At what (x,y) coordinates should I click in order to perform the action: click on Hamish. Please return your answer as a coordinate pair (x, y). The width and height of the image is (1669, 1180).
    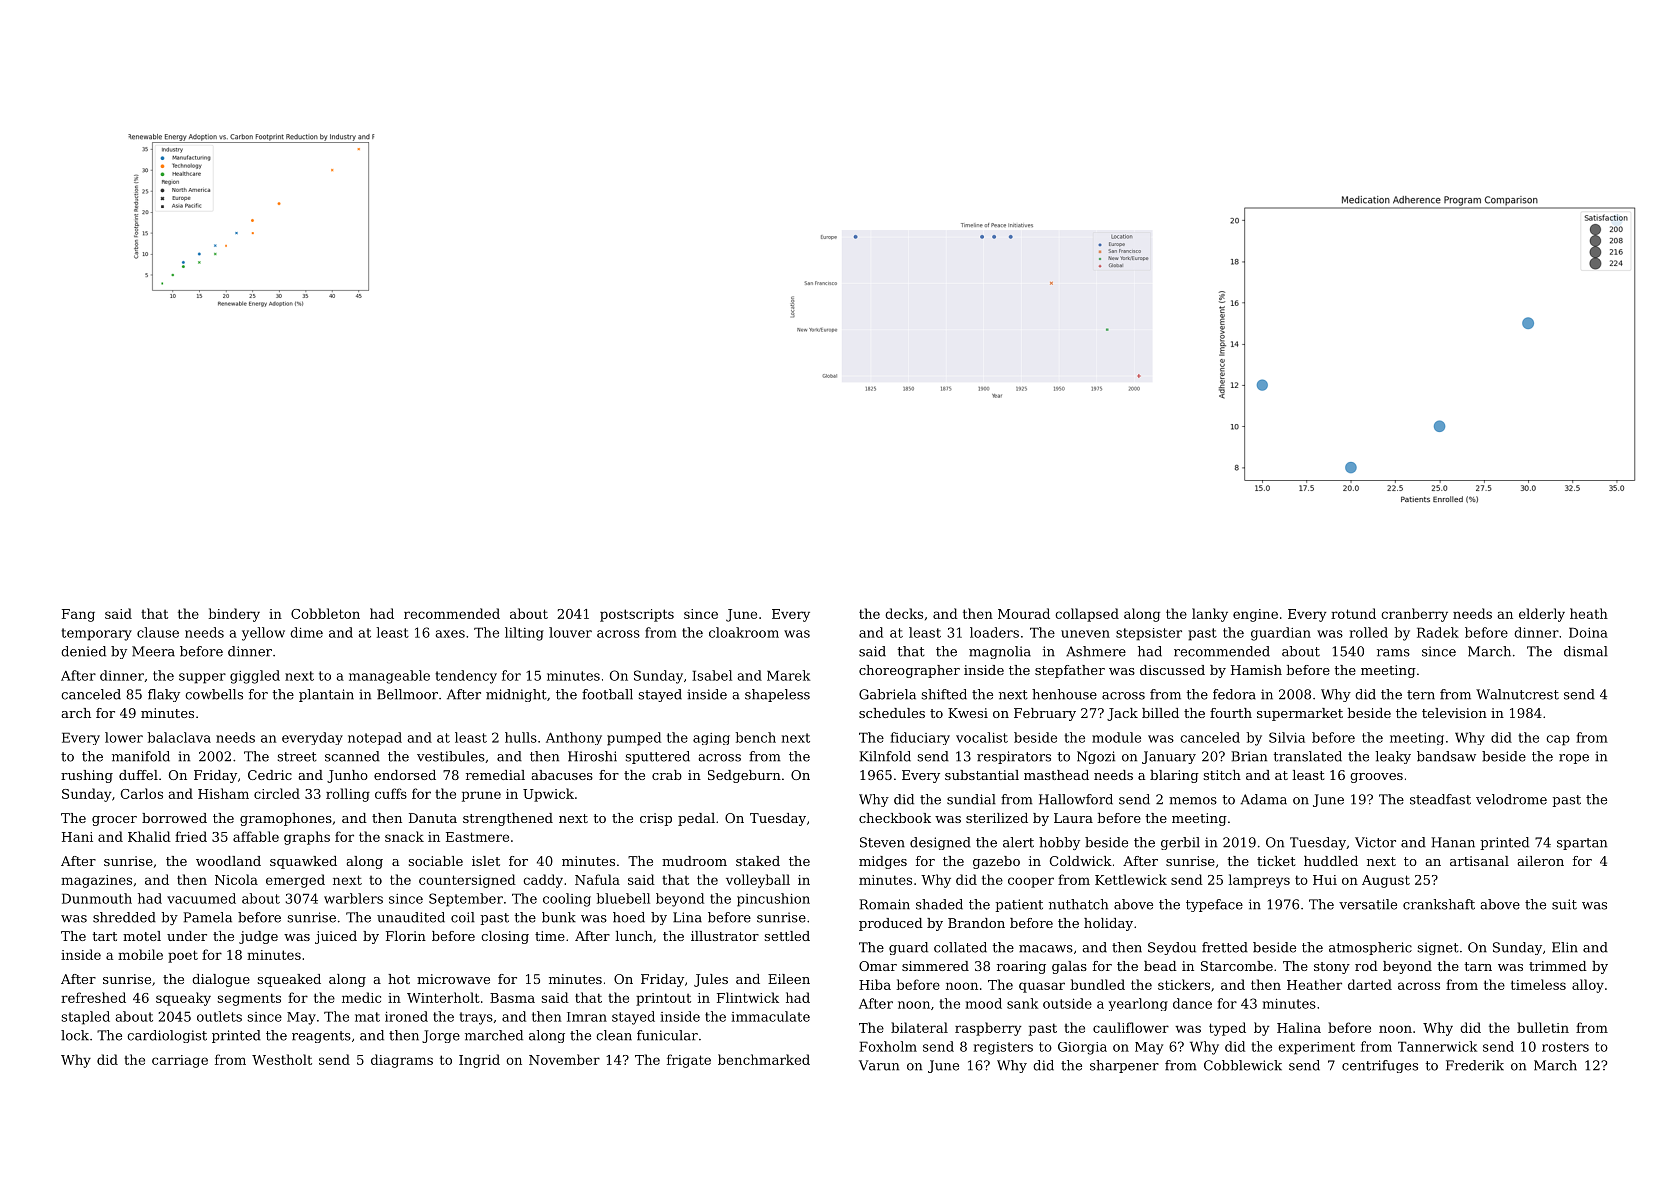
    Looking at the image, I should click on (1256, 670).
